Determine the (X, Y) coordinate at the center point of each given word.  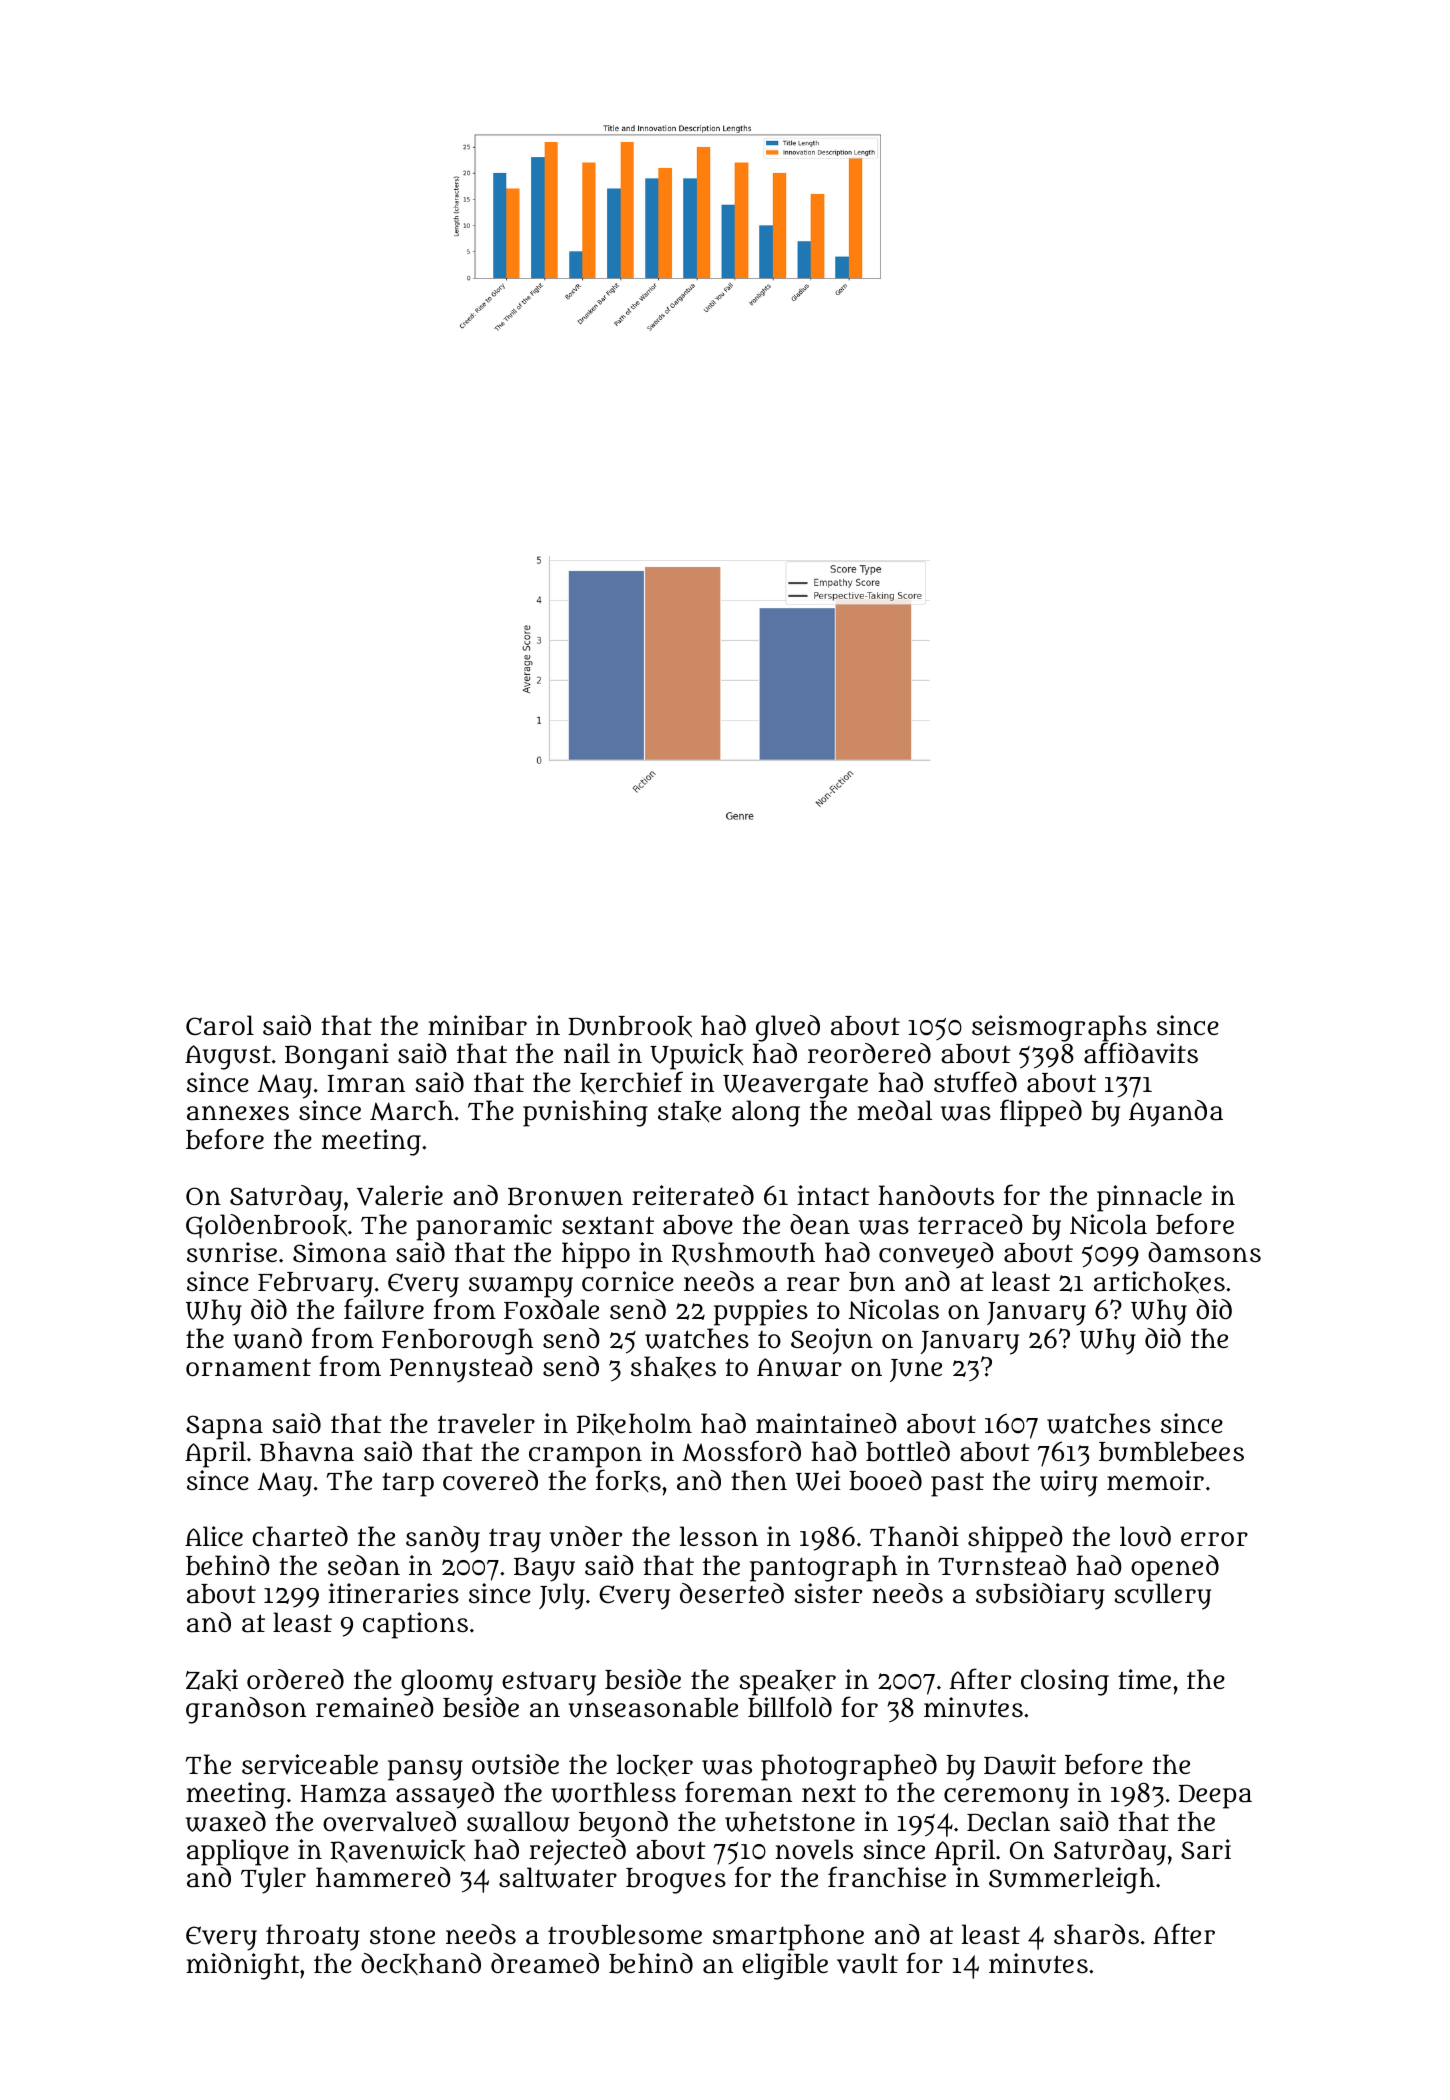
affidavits (1141, 1053)
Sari (1206, 1849)
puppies (761, 1312)
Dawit (1020, 1764)
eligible (785, 1966)
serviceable (310, 1764)
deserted (732, 1593)
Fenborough (457, 1341)
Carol (220, 1025)
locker (655, 1765)
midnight (243, 1966)
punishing (585, 1113)
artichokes (1159, 1282)
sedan (364, 1565)
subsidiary (1040, 1596)
